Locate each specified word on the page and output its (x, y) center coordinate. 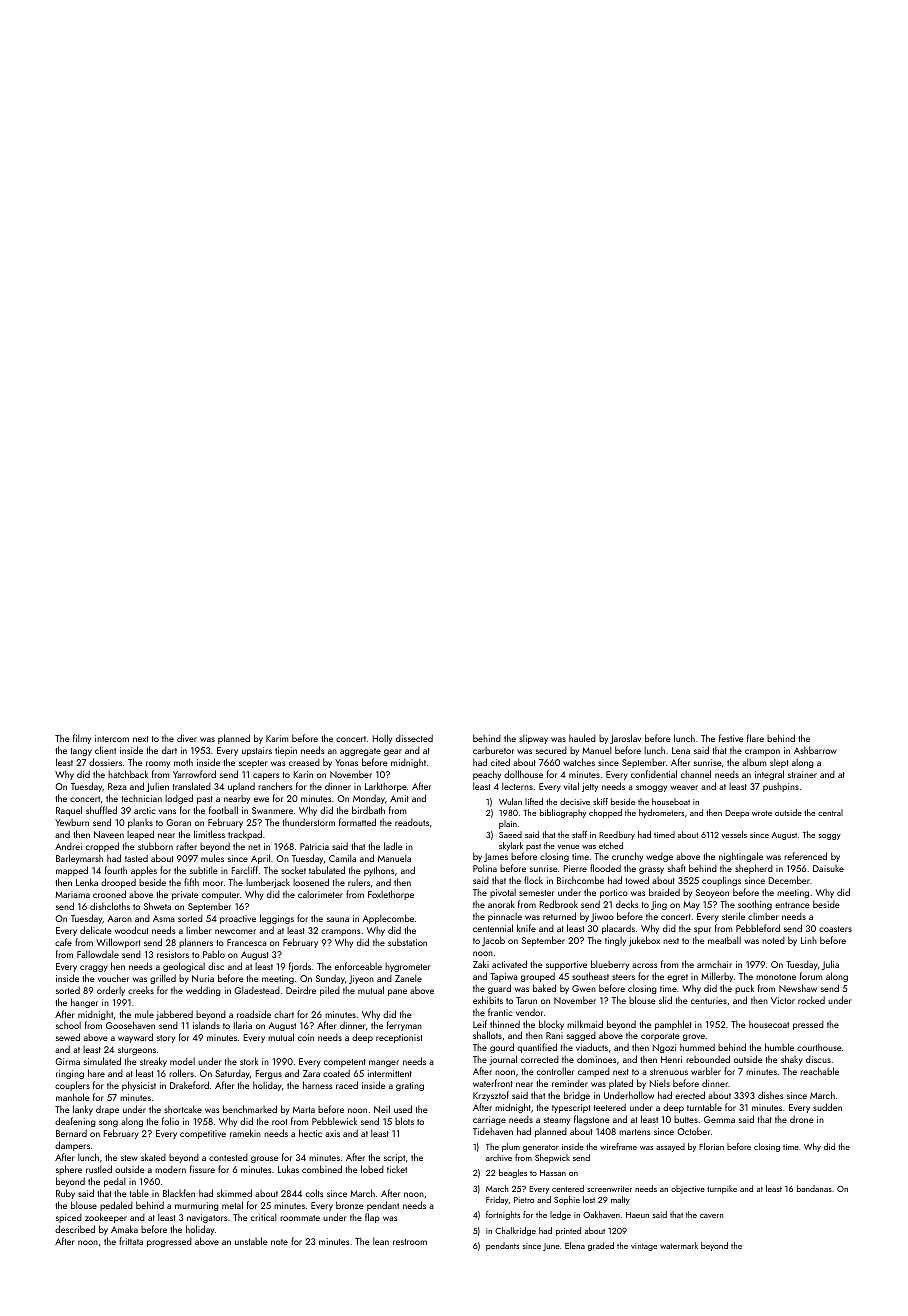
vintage (644, 1247)
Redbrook (559, 904)
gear (393, 752)
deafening (75, 1122)
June (551, 1247)
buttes (686, 1119)
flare (755, 738)
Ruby (65, 1194)
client (105, 750)
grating (410, 1086)
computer (221, 896)
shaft (677, 868)
